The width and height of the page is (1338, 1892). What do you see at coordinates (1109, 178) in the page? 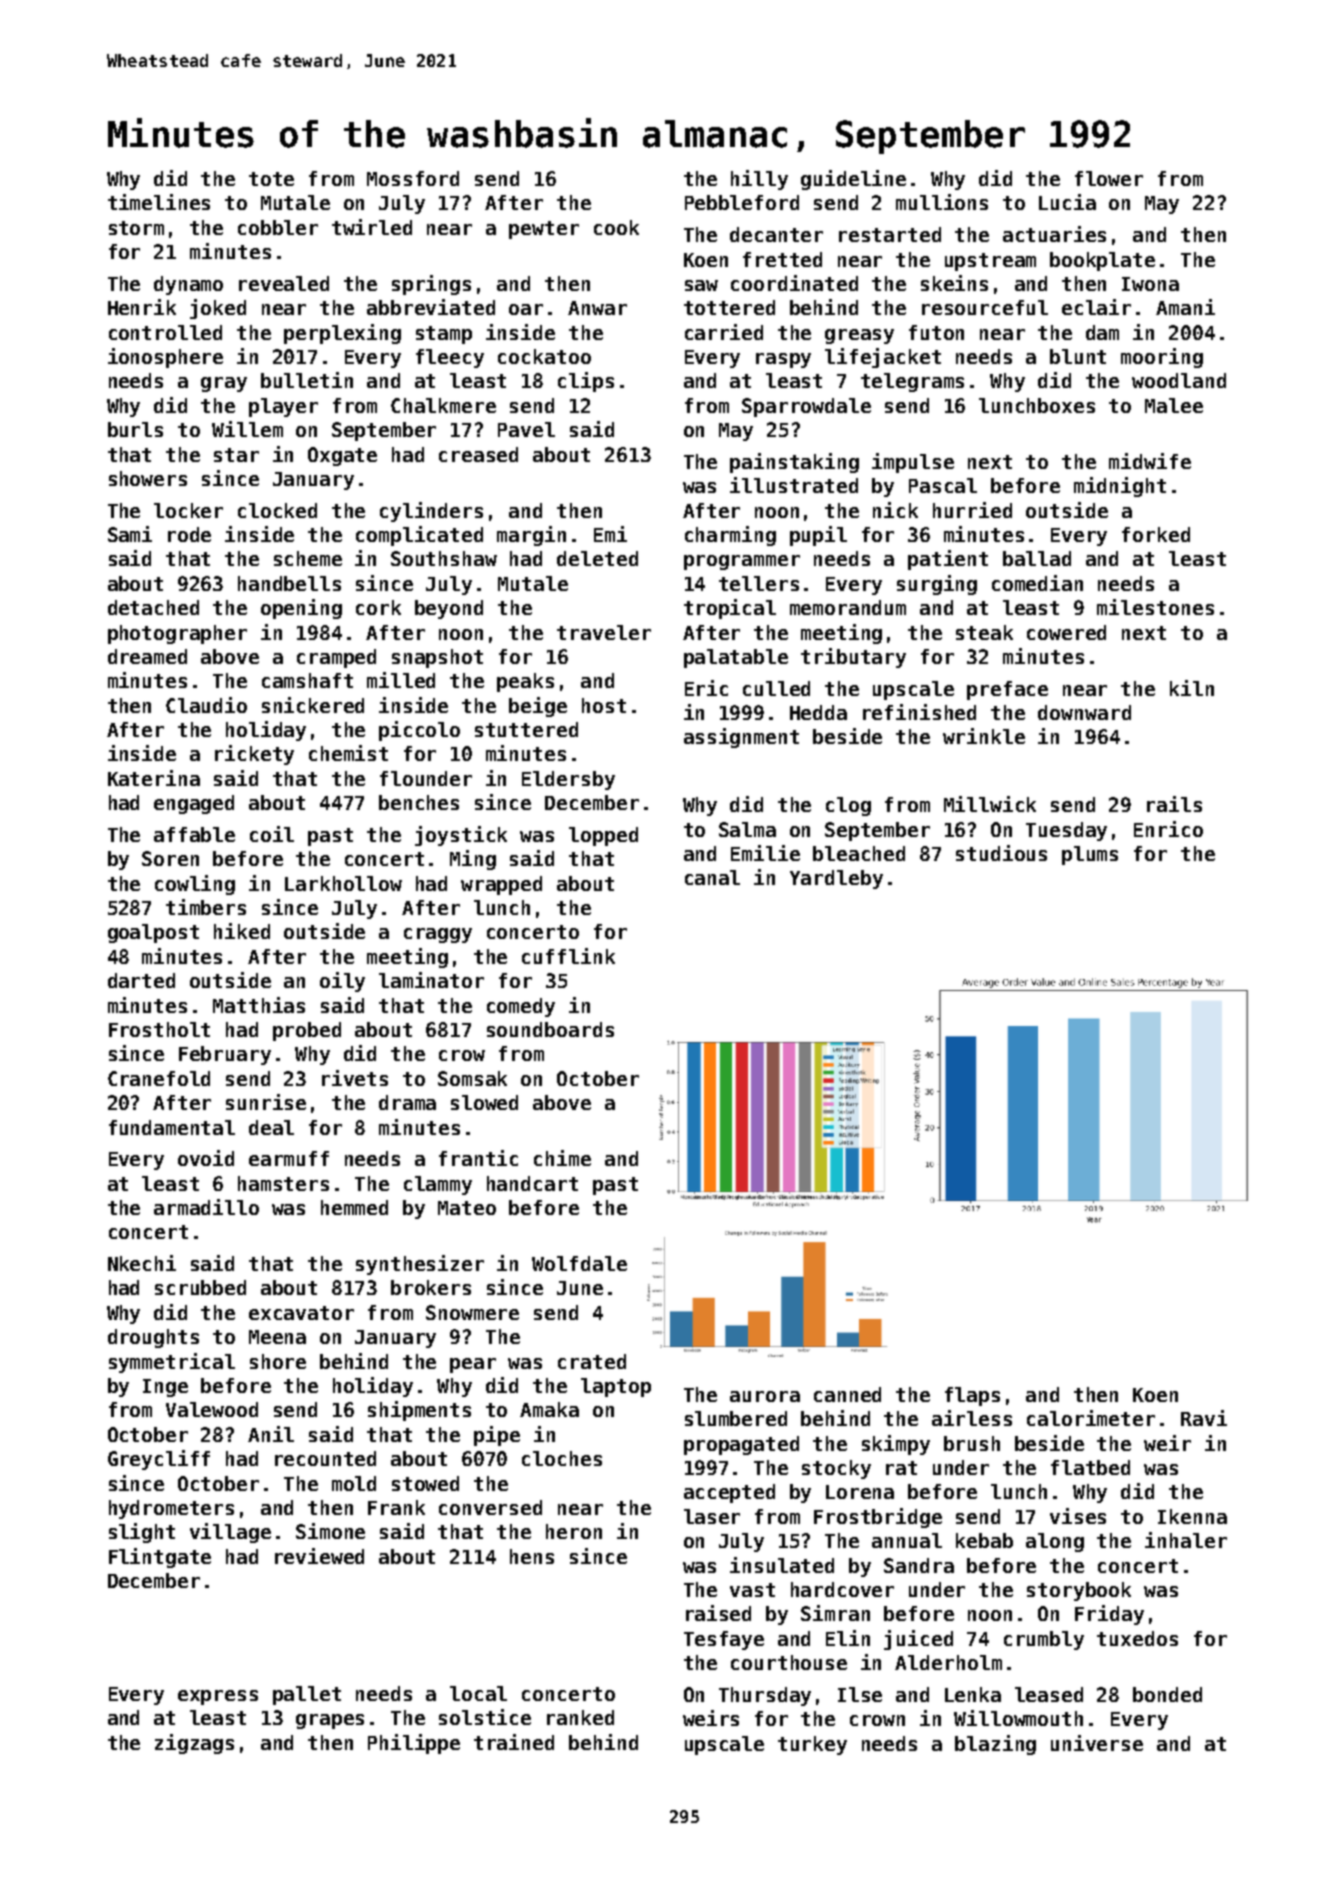
I see `flower` at bounding box center [1109, 178].
